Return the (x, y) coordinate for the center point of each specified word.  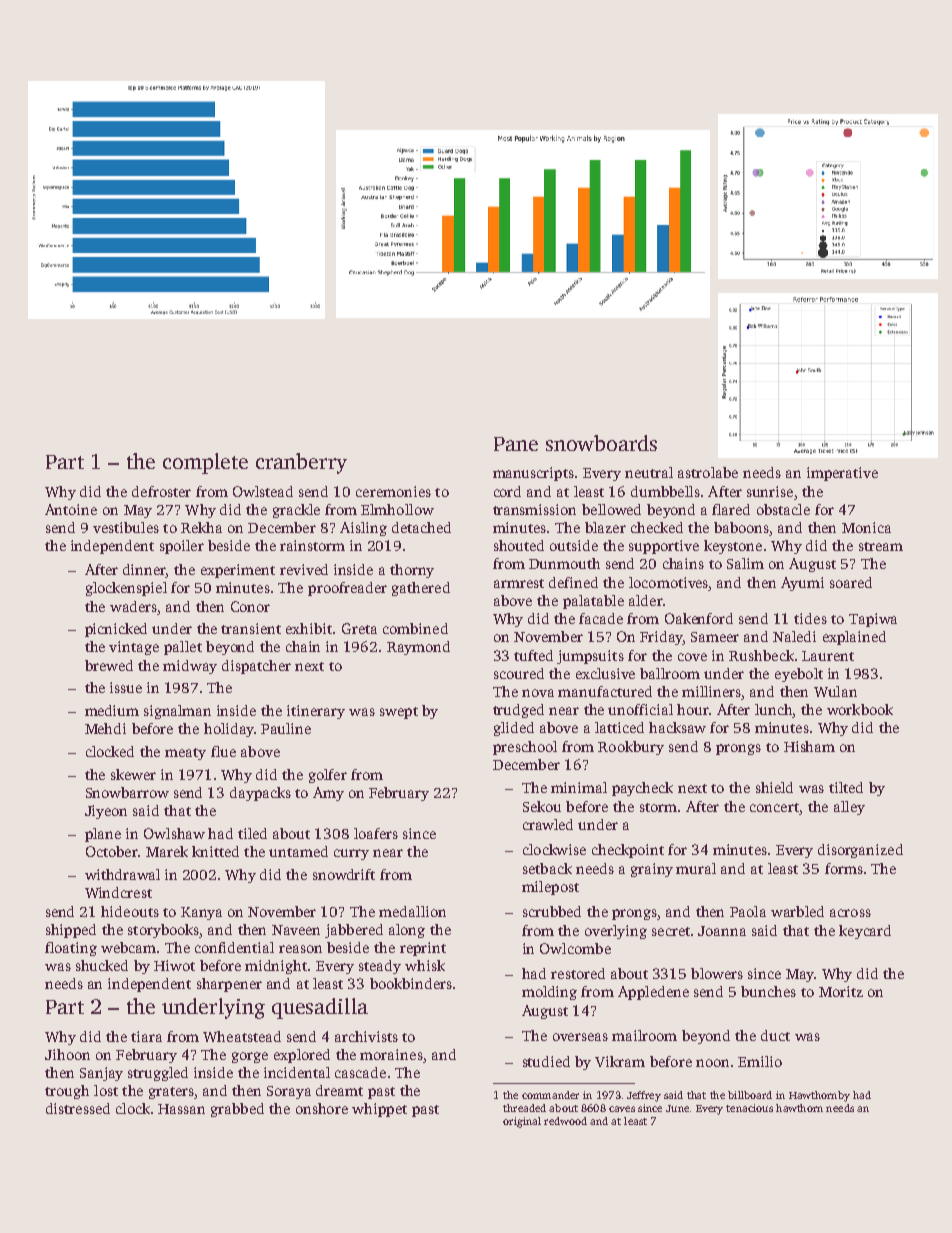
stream (881, 546)
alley (849, 808)
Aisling (363, 529)
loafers (376, 833)
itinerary (316, 712)
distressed (78, 1108)
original (522, 1122)
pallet (183, 648)
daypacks (260, 794)
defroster (161, 491)
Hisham (809, 746)
